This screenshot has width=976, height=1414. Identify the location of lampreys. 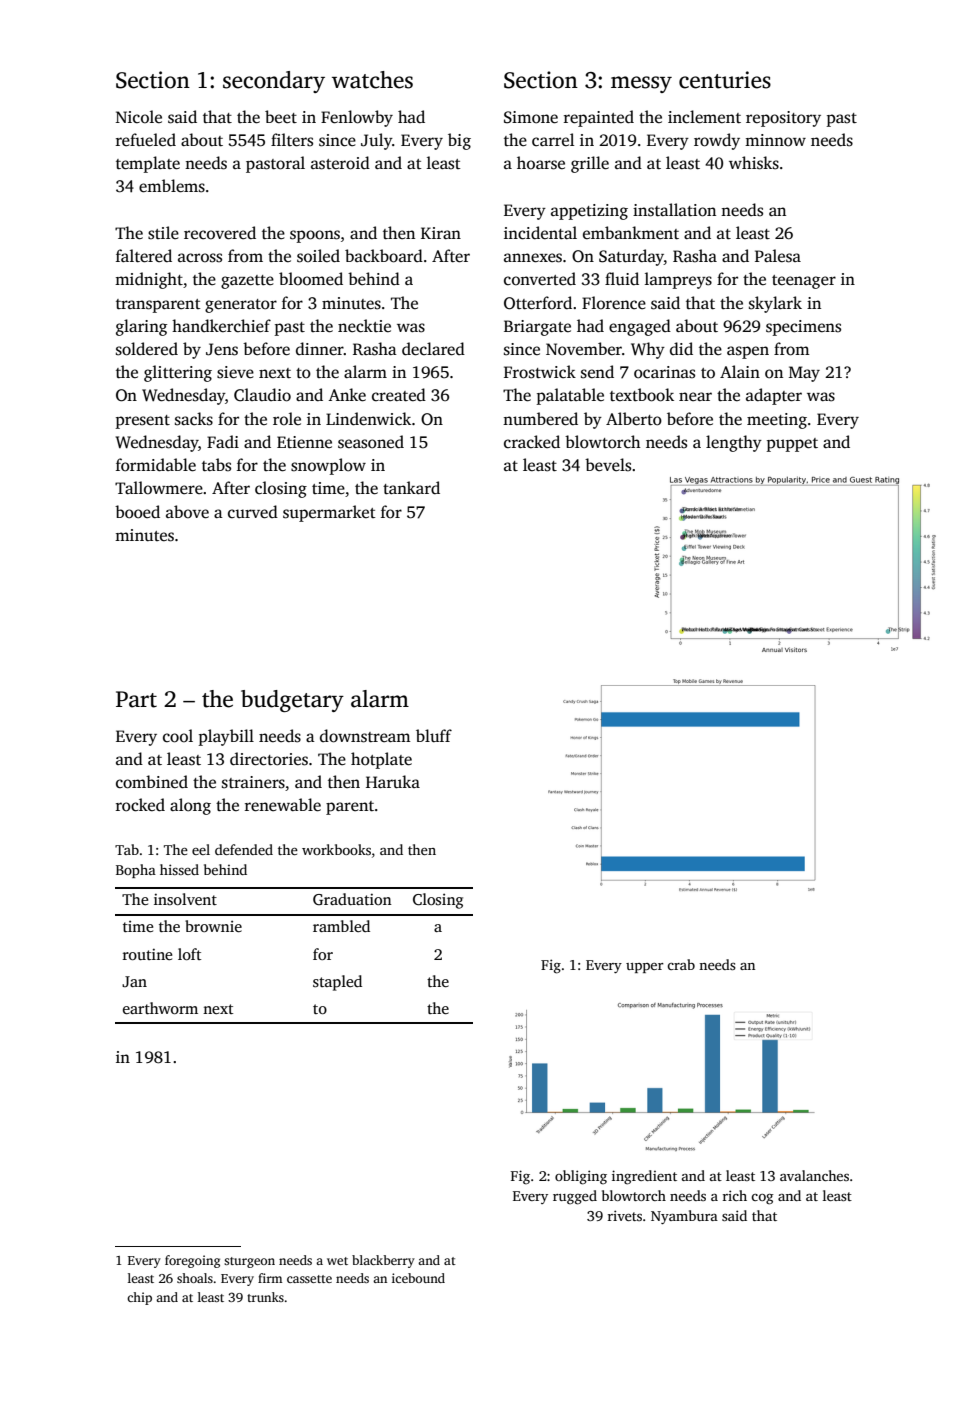
(678, 280).
